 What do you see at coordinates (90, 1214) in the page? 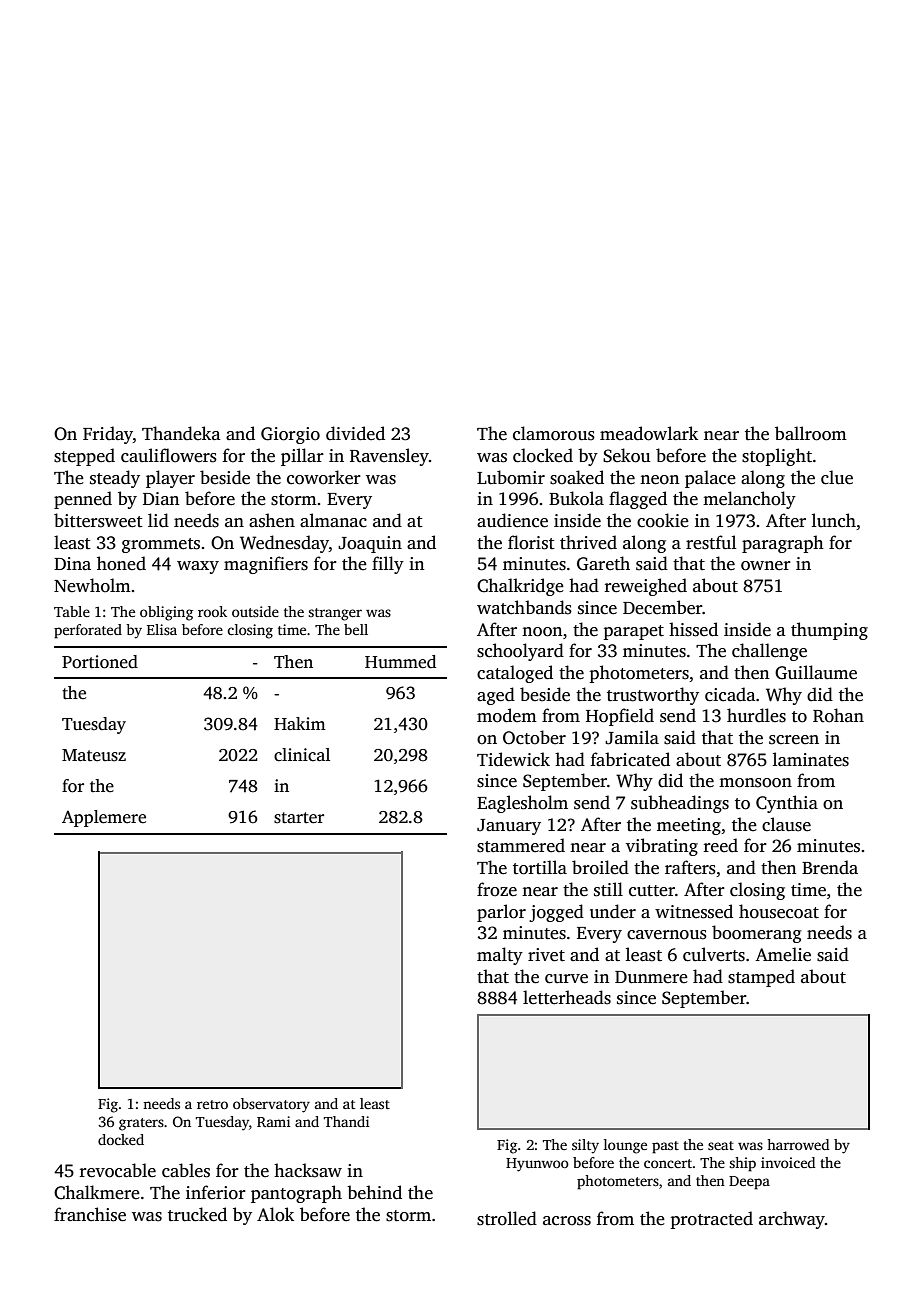
I see `franchise` at bounding box center [90, 1214].
